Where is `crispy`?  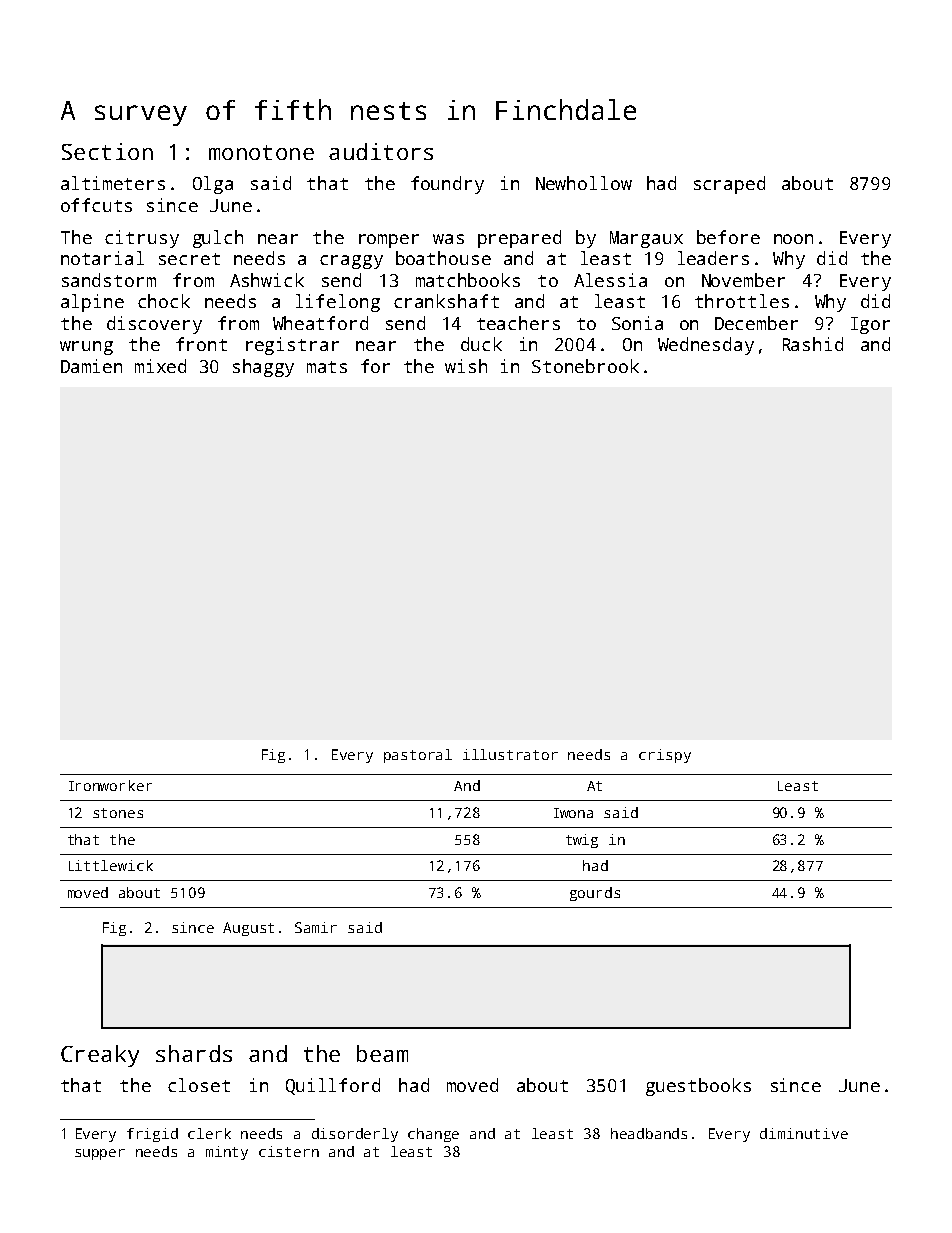 crispy is located at coordinates (665, 756).
